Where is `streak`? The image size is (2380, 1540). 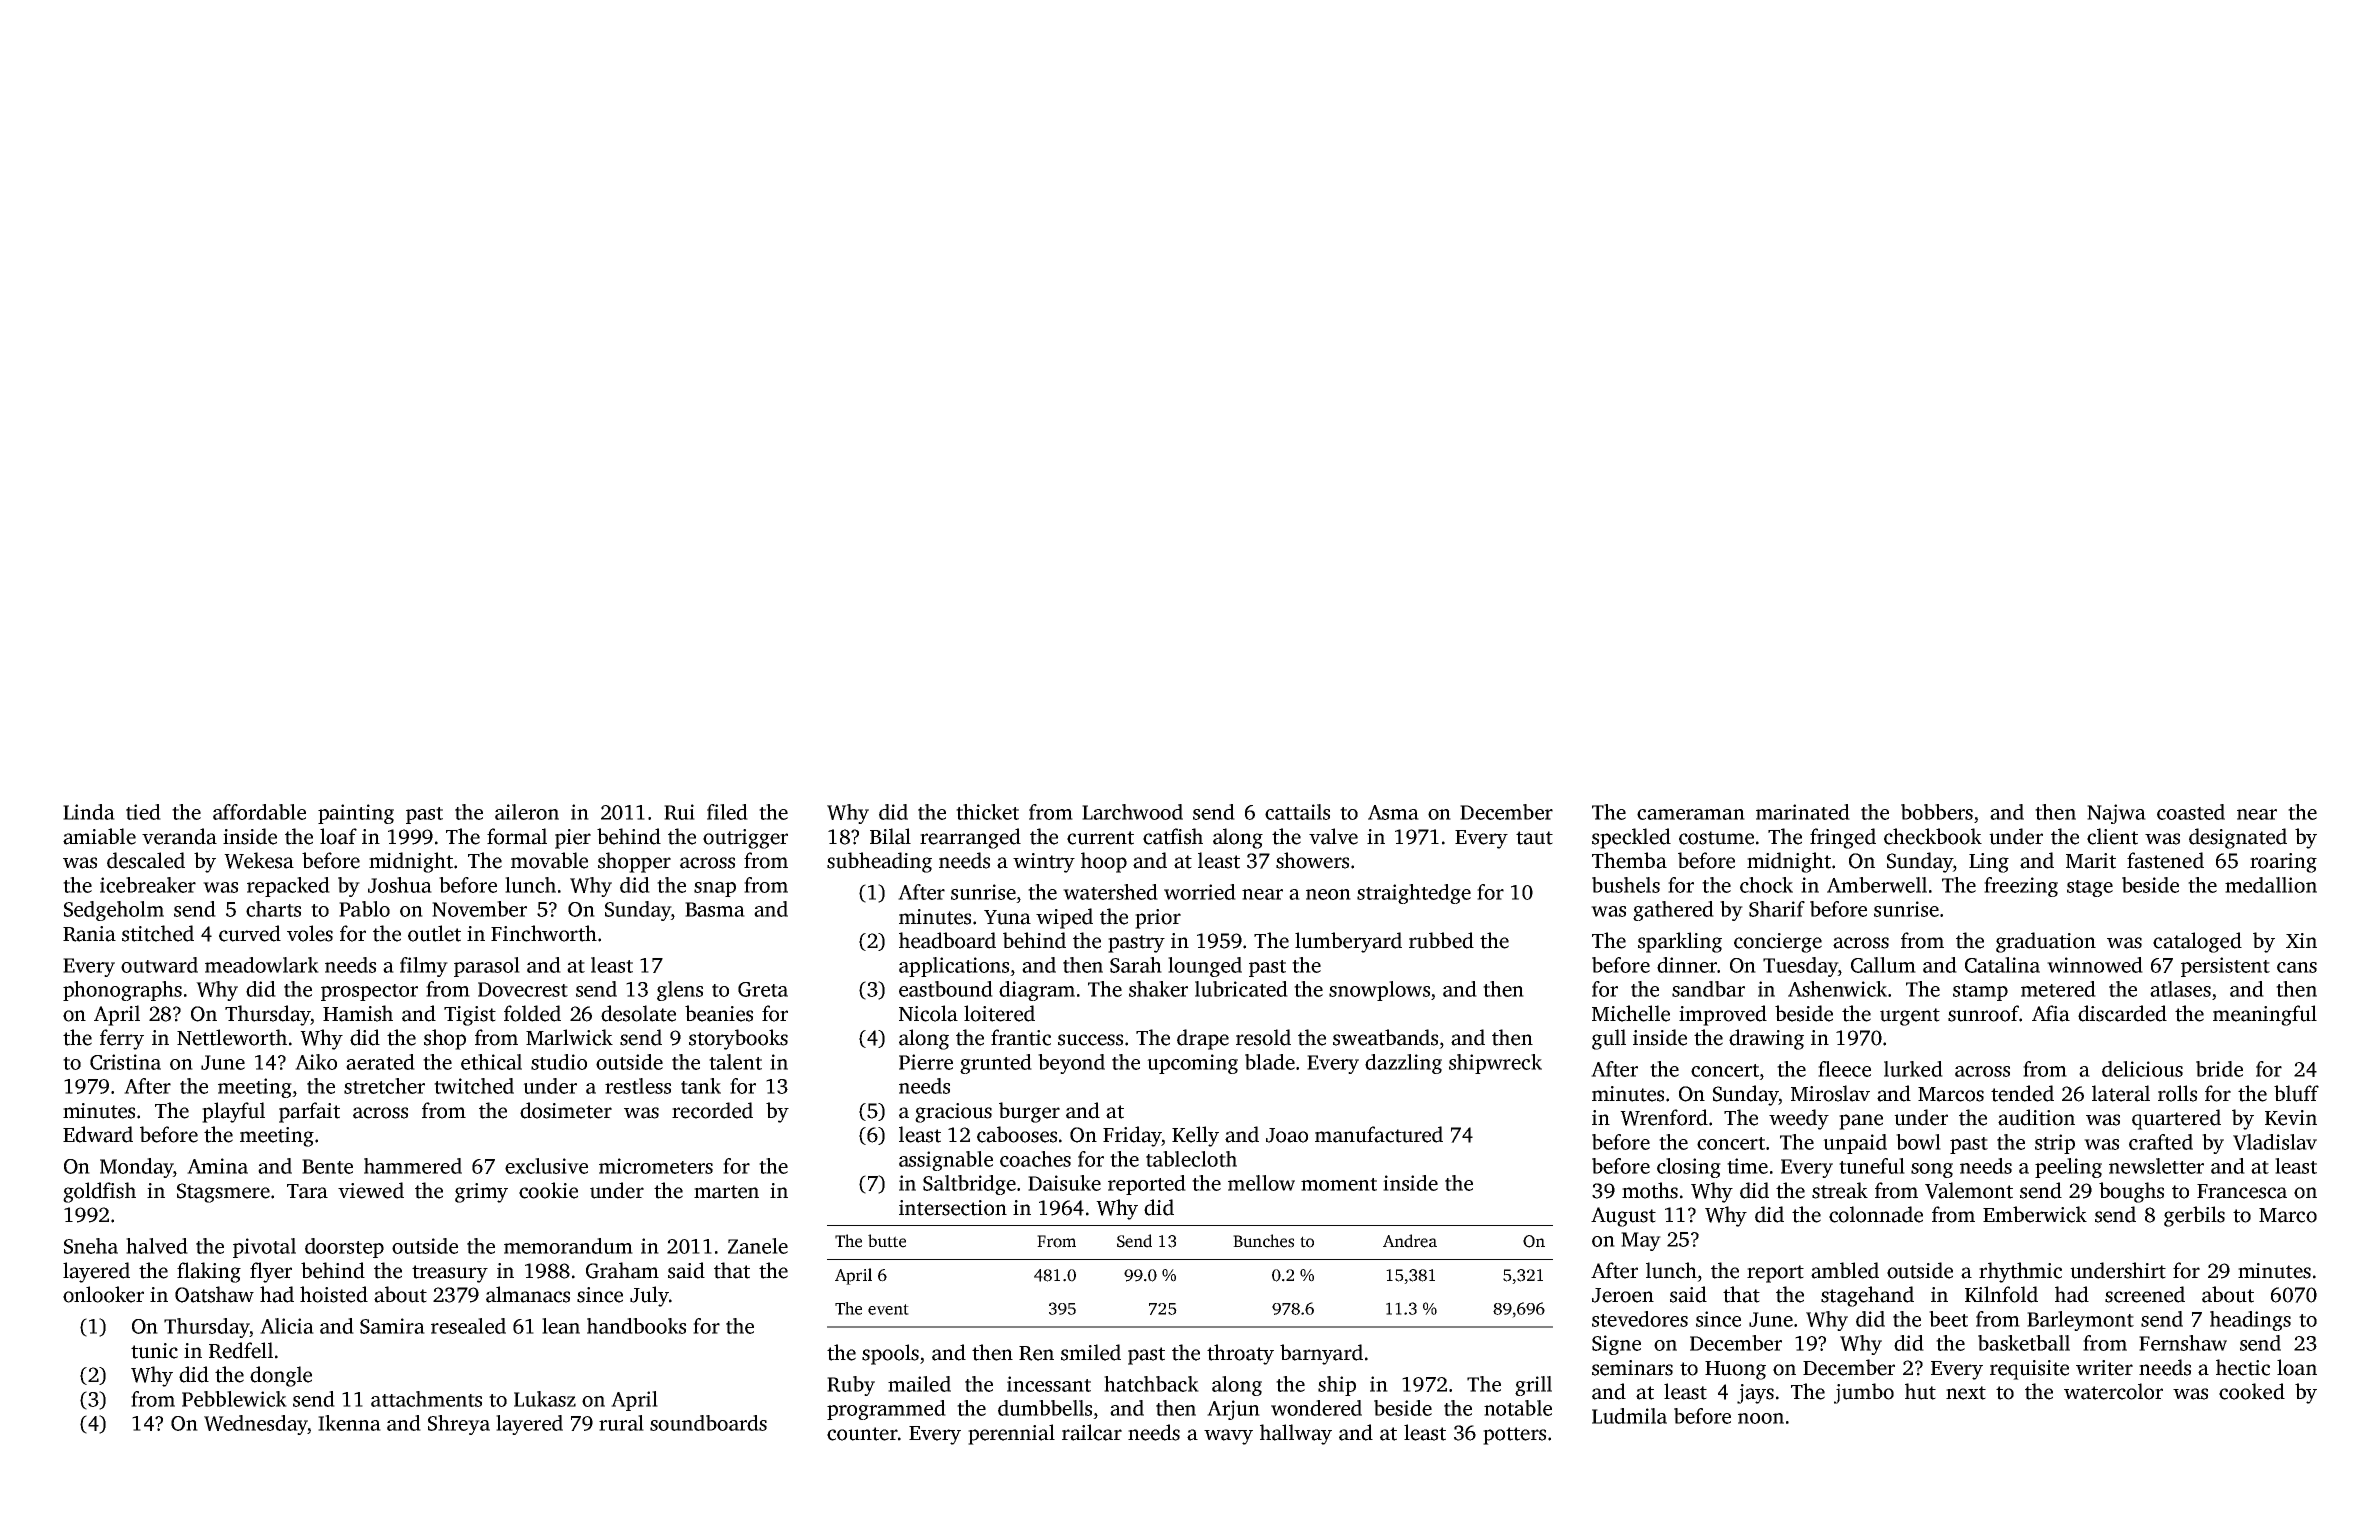
streak is located at coordinates (1840, 1190).
